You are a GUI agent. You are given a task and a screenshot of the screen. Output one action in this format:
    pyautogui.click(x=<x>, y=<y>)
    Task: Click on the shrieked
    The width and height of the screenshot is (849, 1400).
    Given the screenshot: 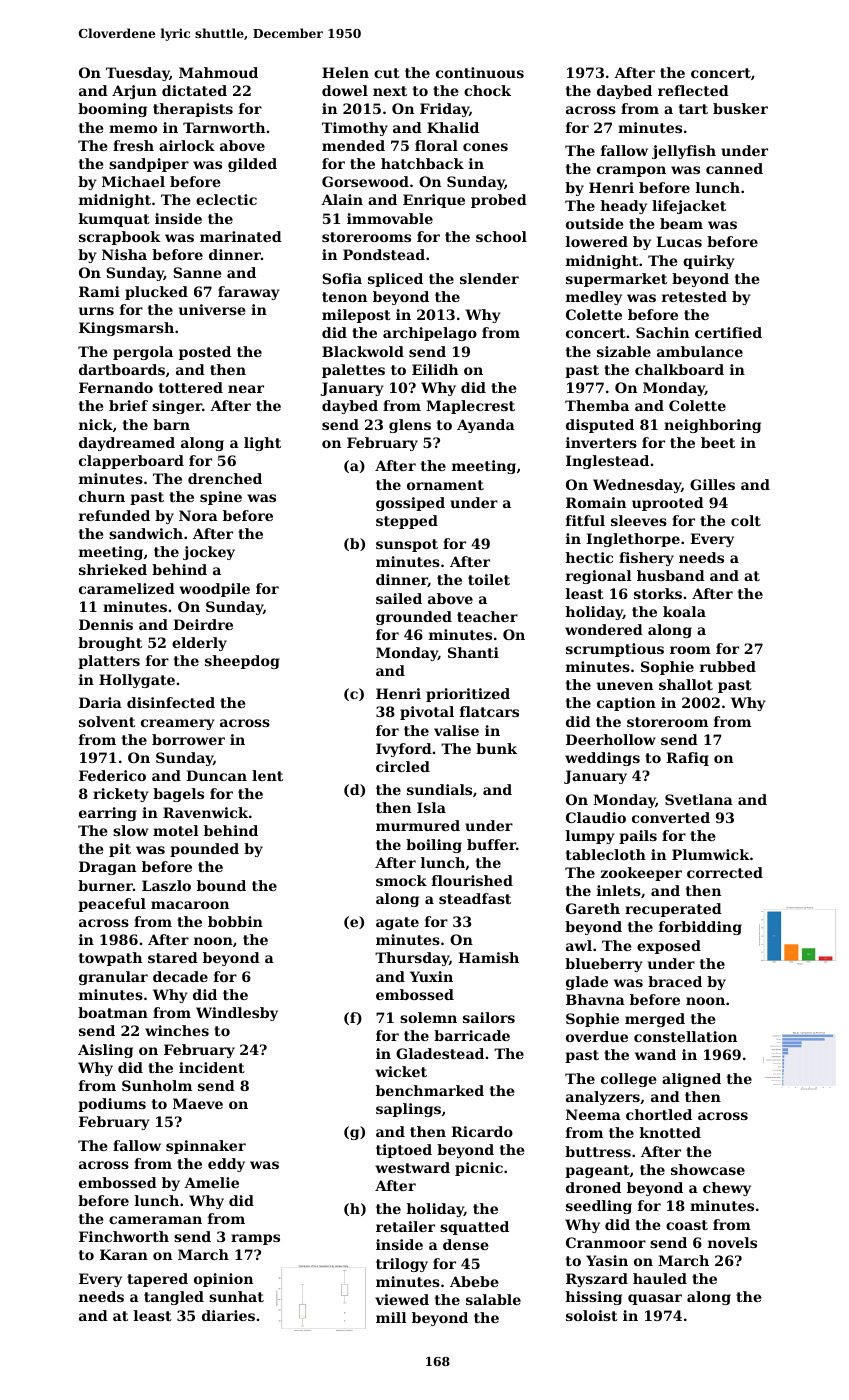 What is the action you would take?
    pyautogui.click(x=113, y=569)
